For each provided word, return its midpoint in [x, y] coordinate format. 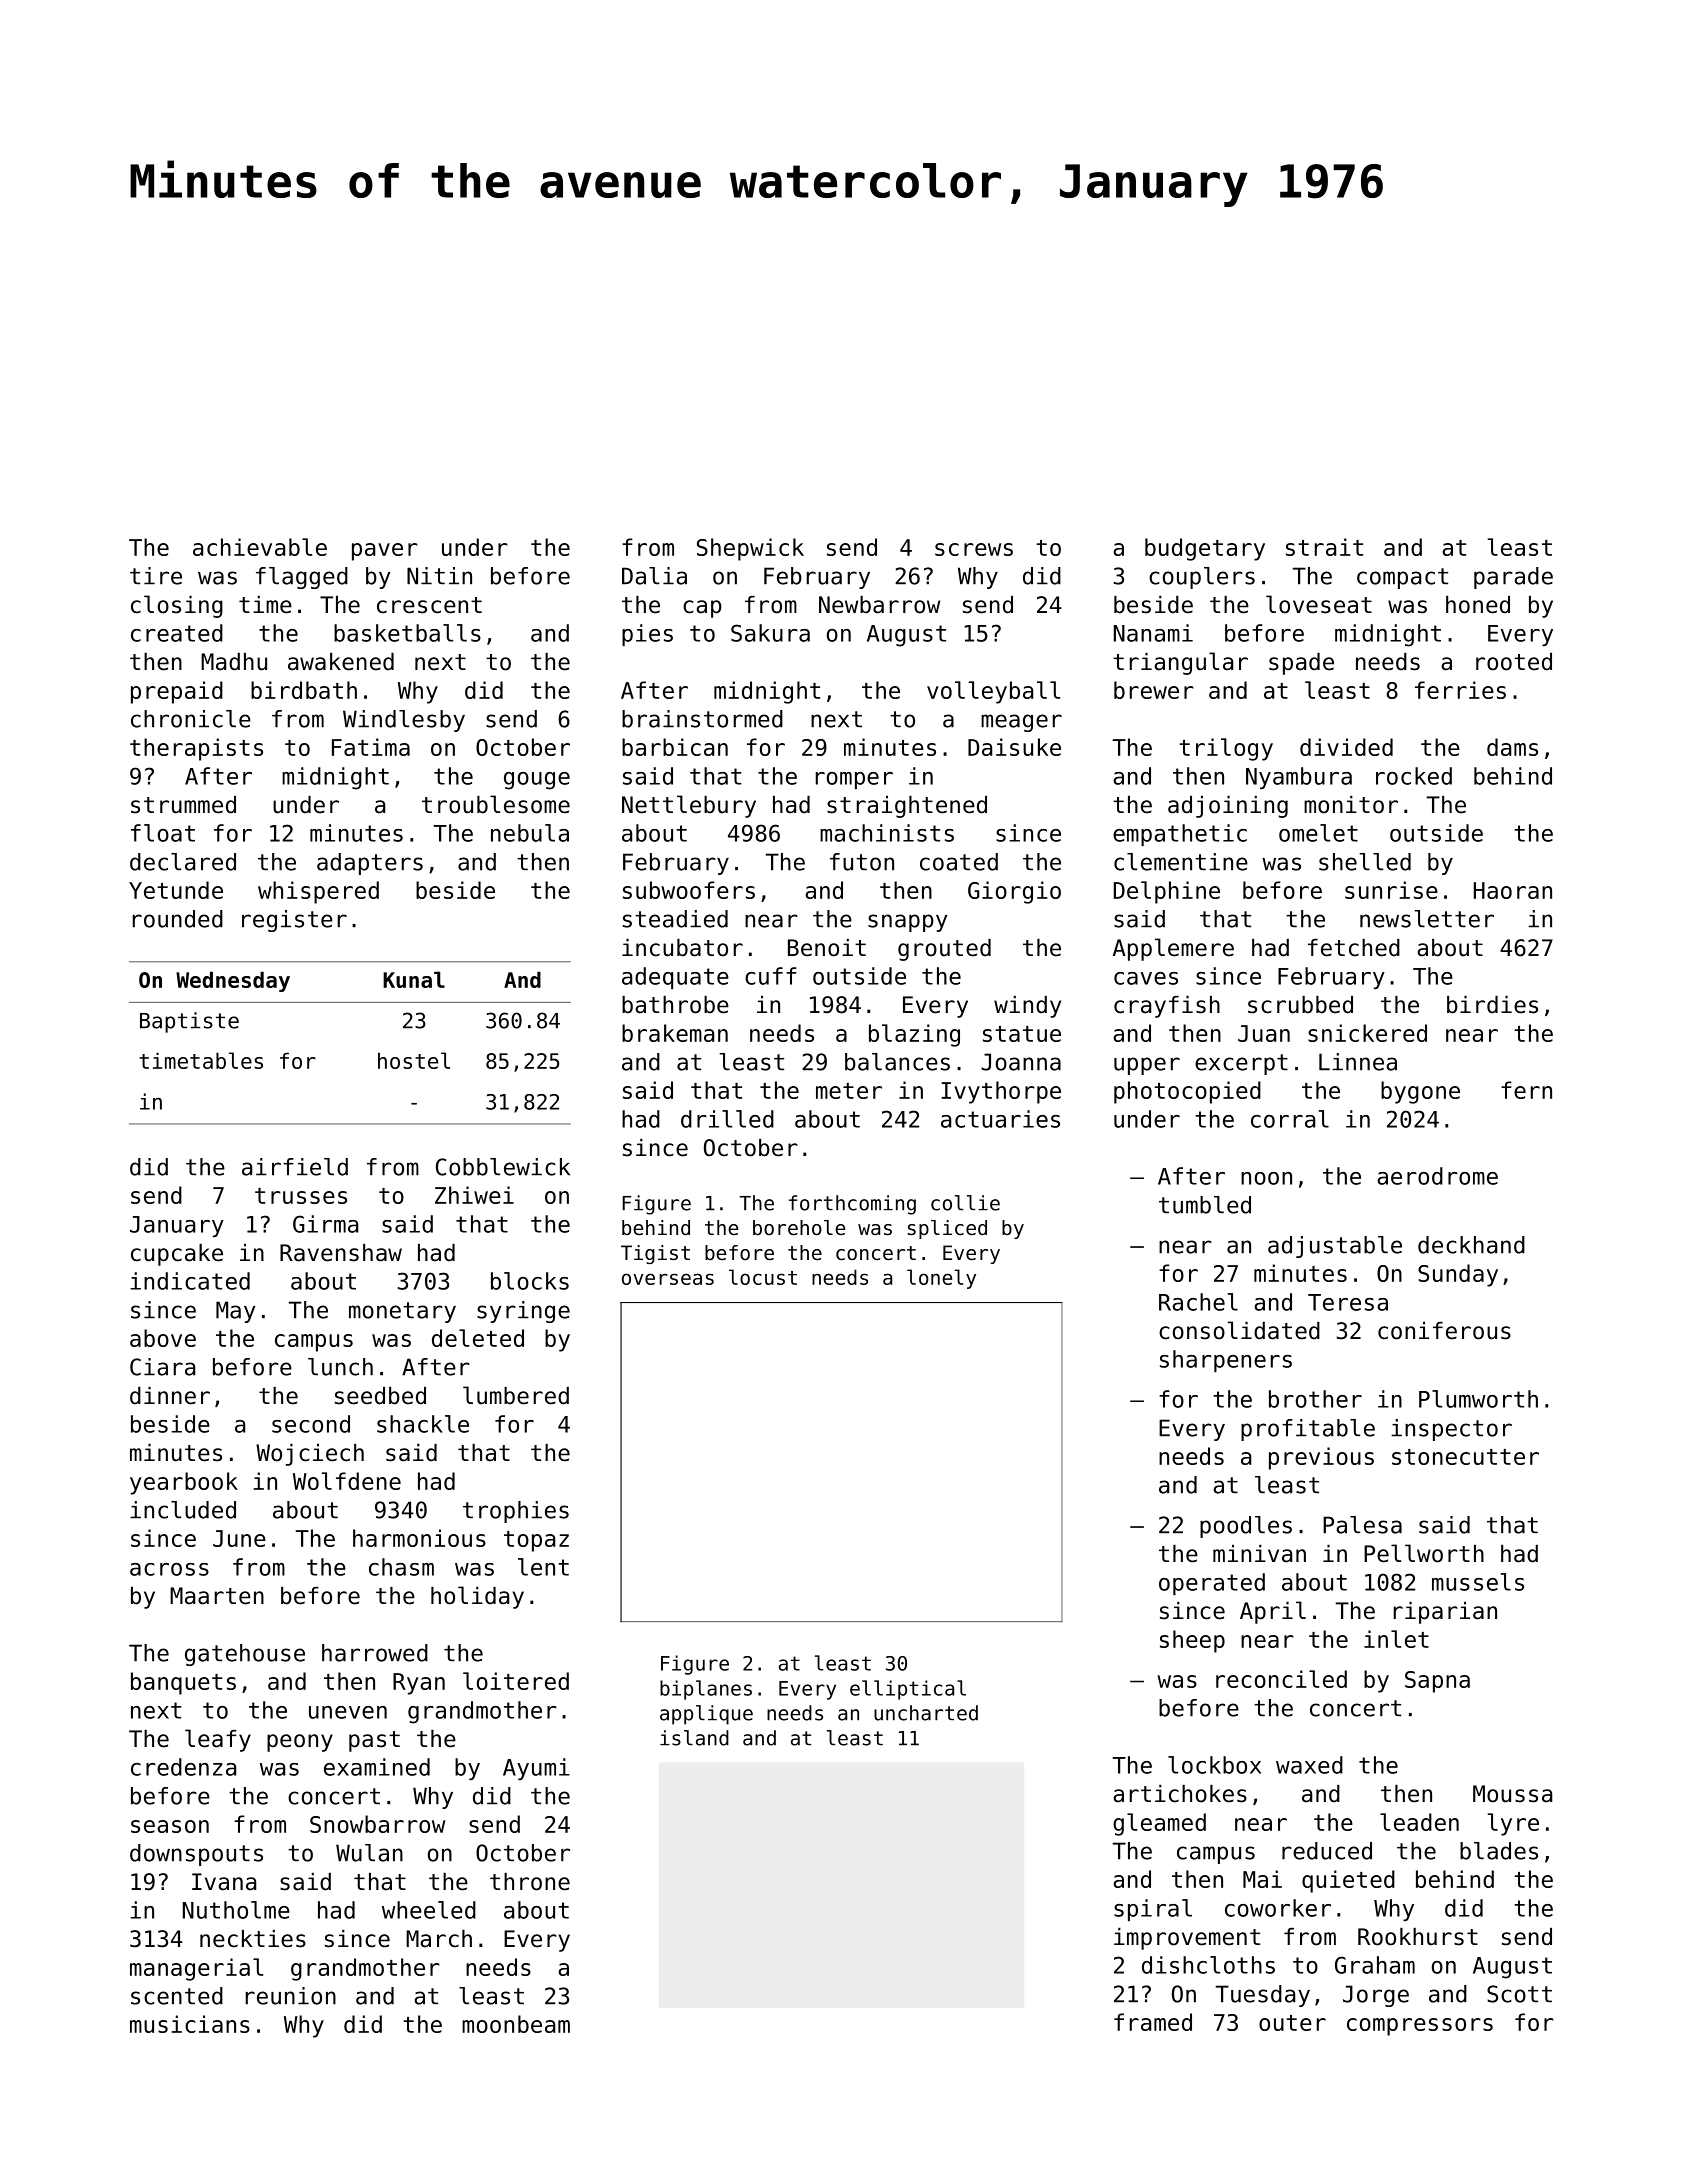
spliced [947, 1229]
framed [1153, 2022]
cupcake [177, 1255]
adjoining [1228, 807]
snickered [1367, 1033]
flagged [302, 578]
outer [1292, 2023]
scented [177, 1996]
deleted [478, 1338]
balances [897, 1062]
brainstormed [702, 719]
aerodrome [1438, 1176]
